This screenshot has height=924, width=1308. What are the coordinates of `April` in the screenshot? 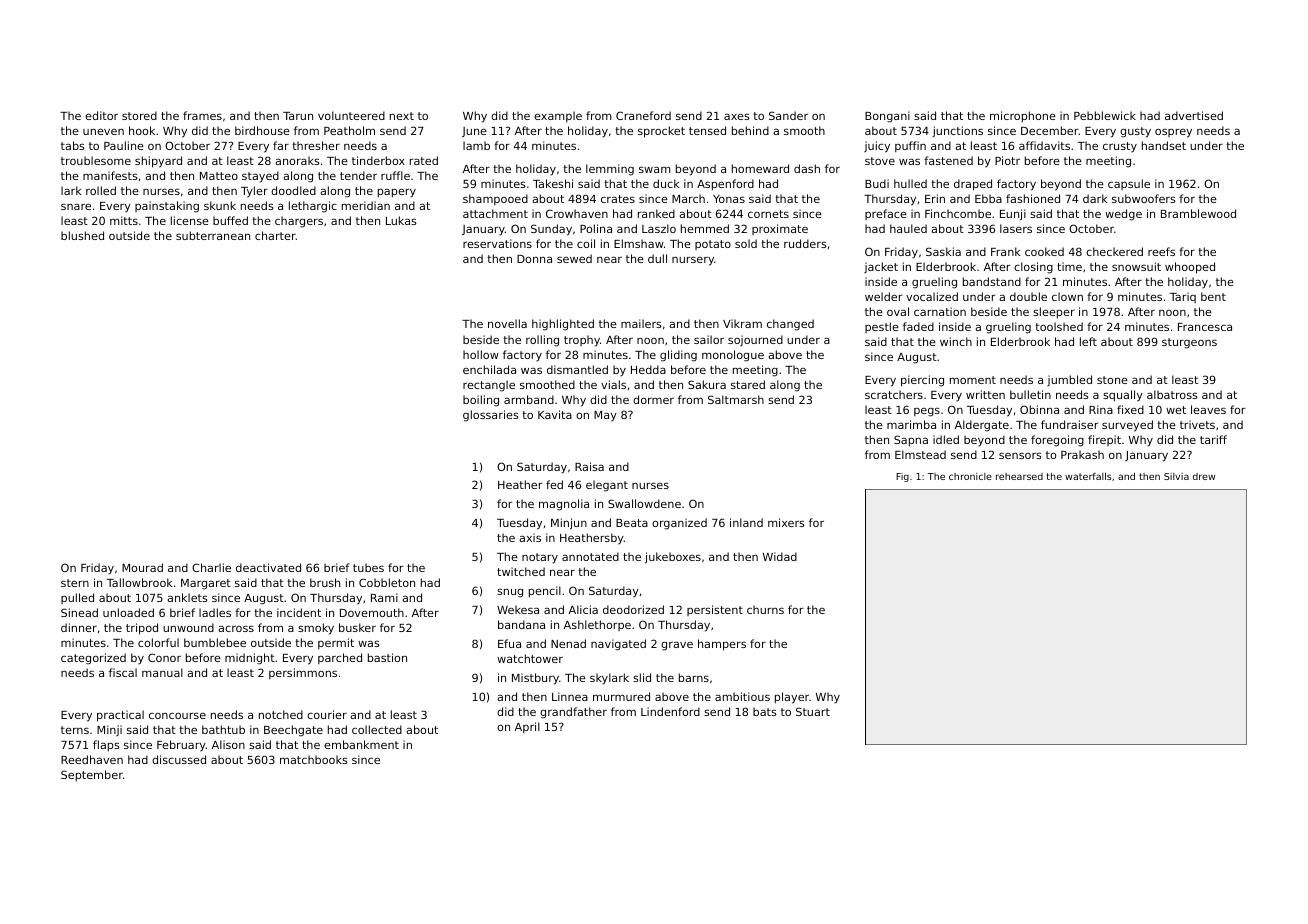 It's located at (527, 727).
